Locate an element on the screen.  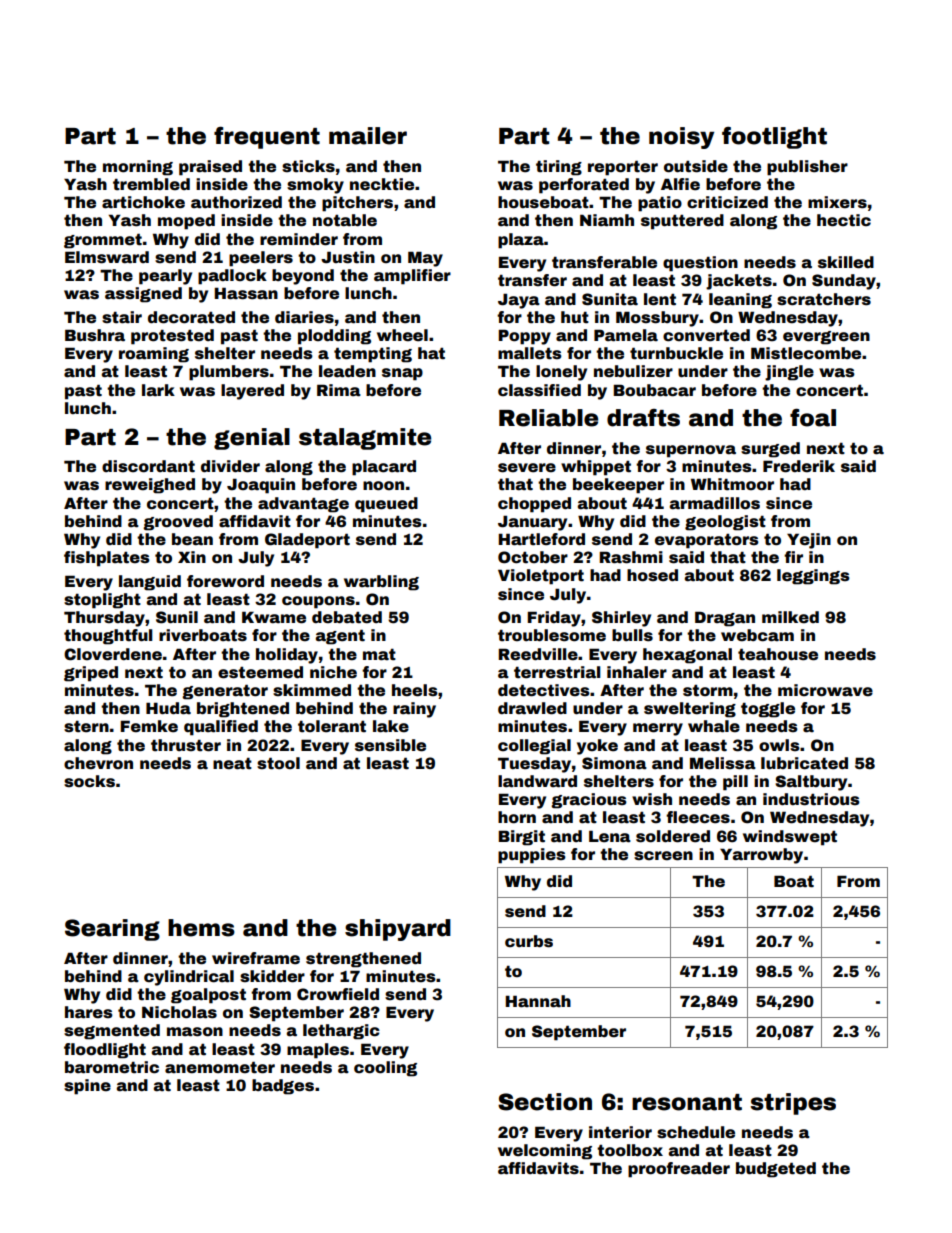
leggings is located at coordinates (813, 577).
